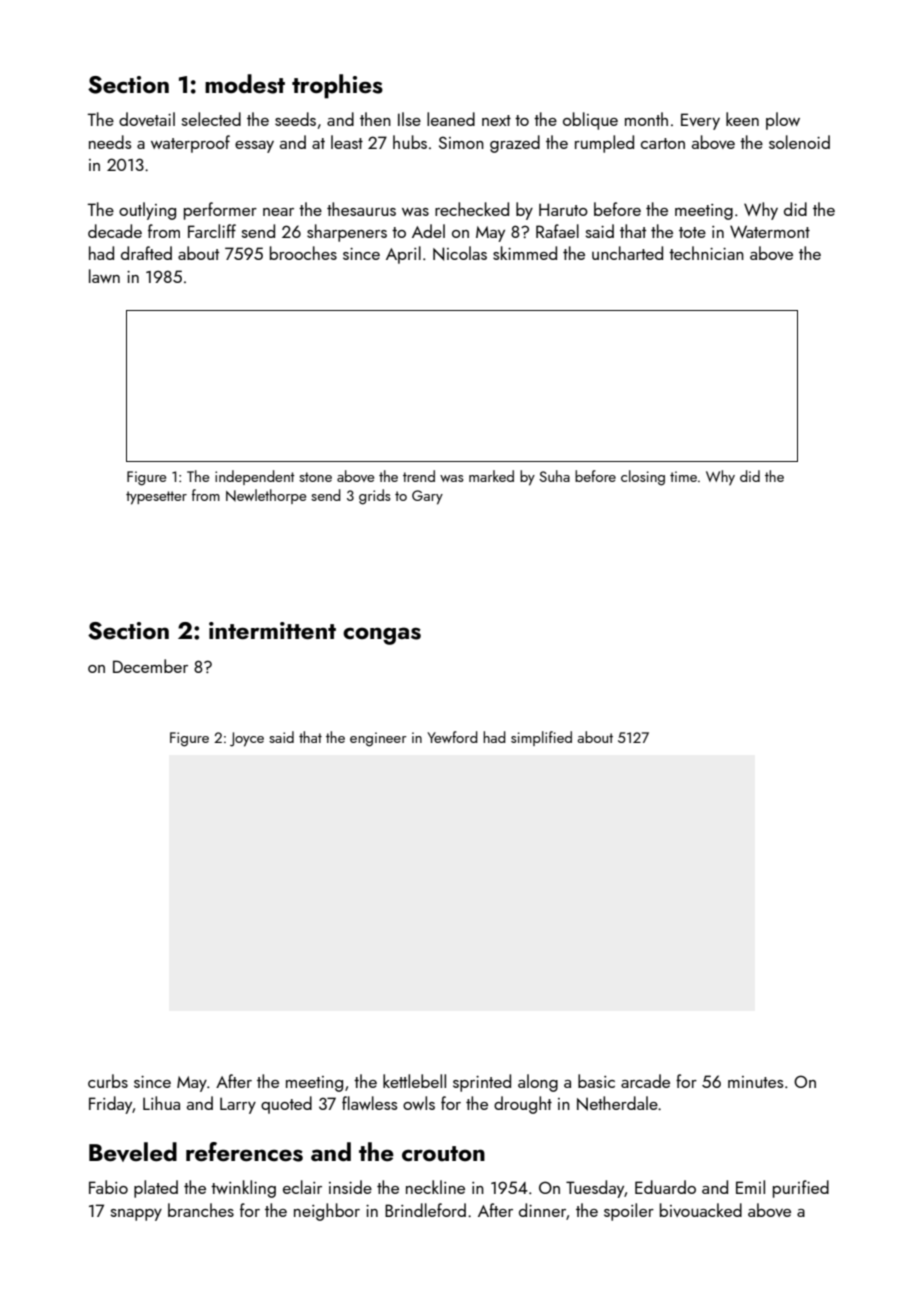  What do you see at coordinates (156, 498) in the screenshot?
I see `typesetter` at bounding box center [156, 498].
